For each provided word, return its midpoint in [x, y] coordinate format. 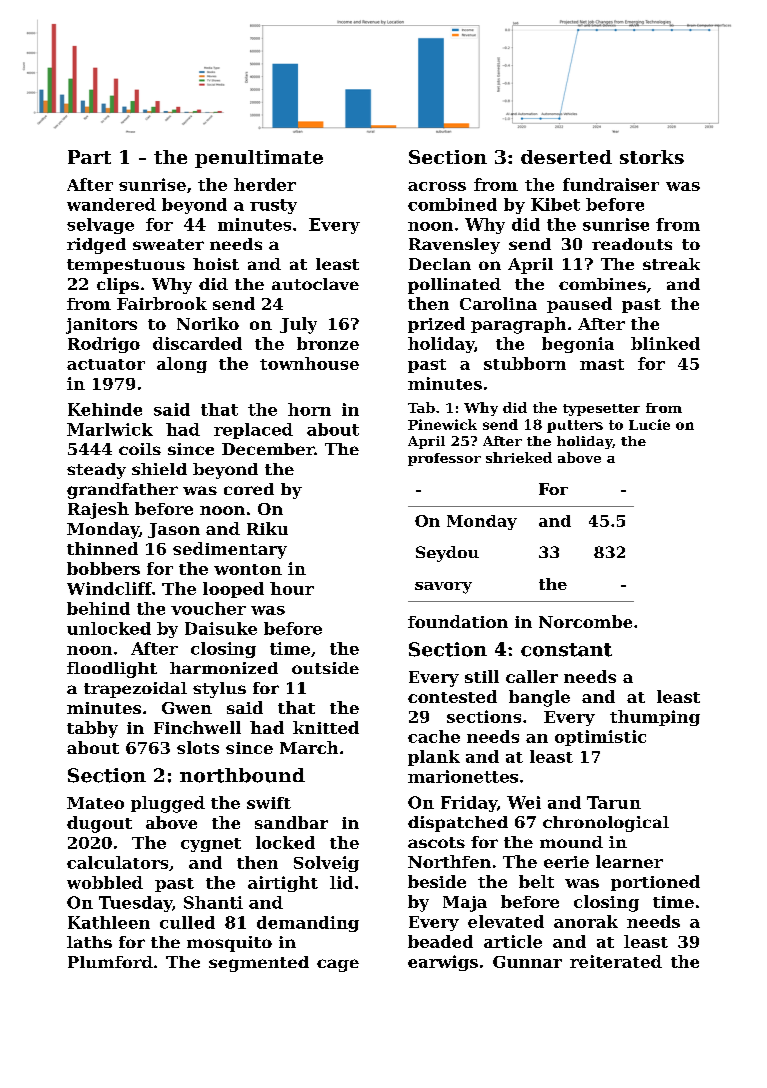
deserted [566, 157]
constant [566, 650]
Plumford [110, 962]
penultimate [259, 159]
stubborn [525, 363]
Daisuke [221, 628]
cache [434, 736]
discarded [197, 343]
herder [265, 184]
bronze [328, 343]
